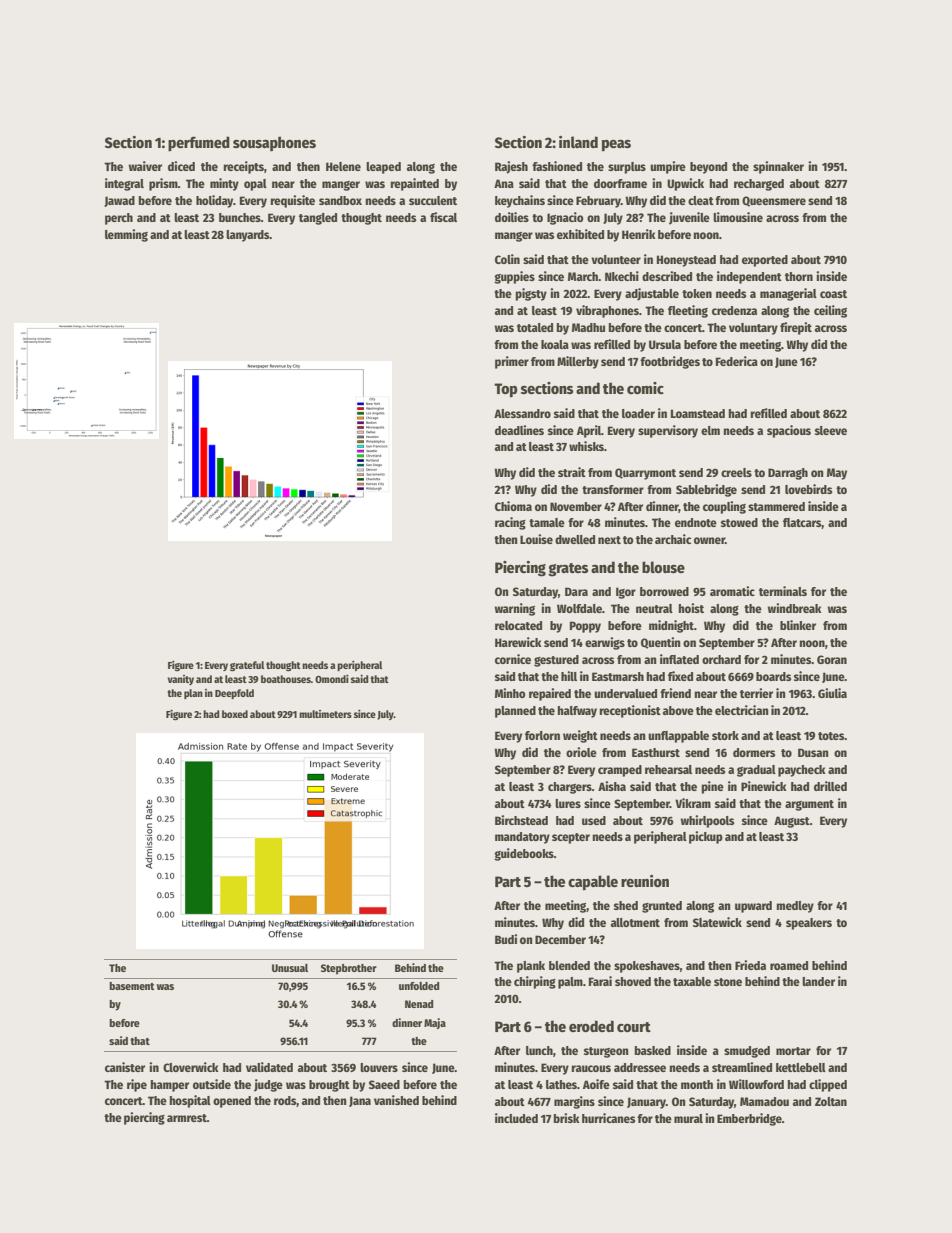 The width and height of the screenshot is (952, 1233). I want to click on peas, so click(616, 145).
